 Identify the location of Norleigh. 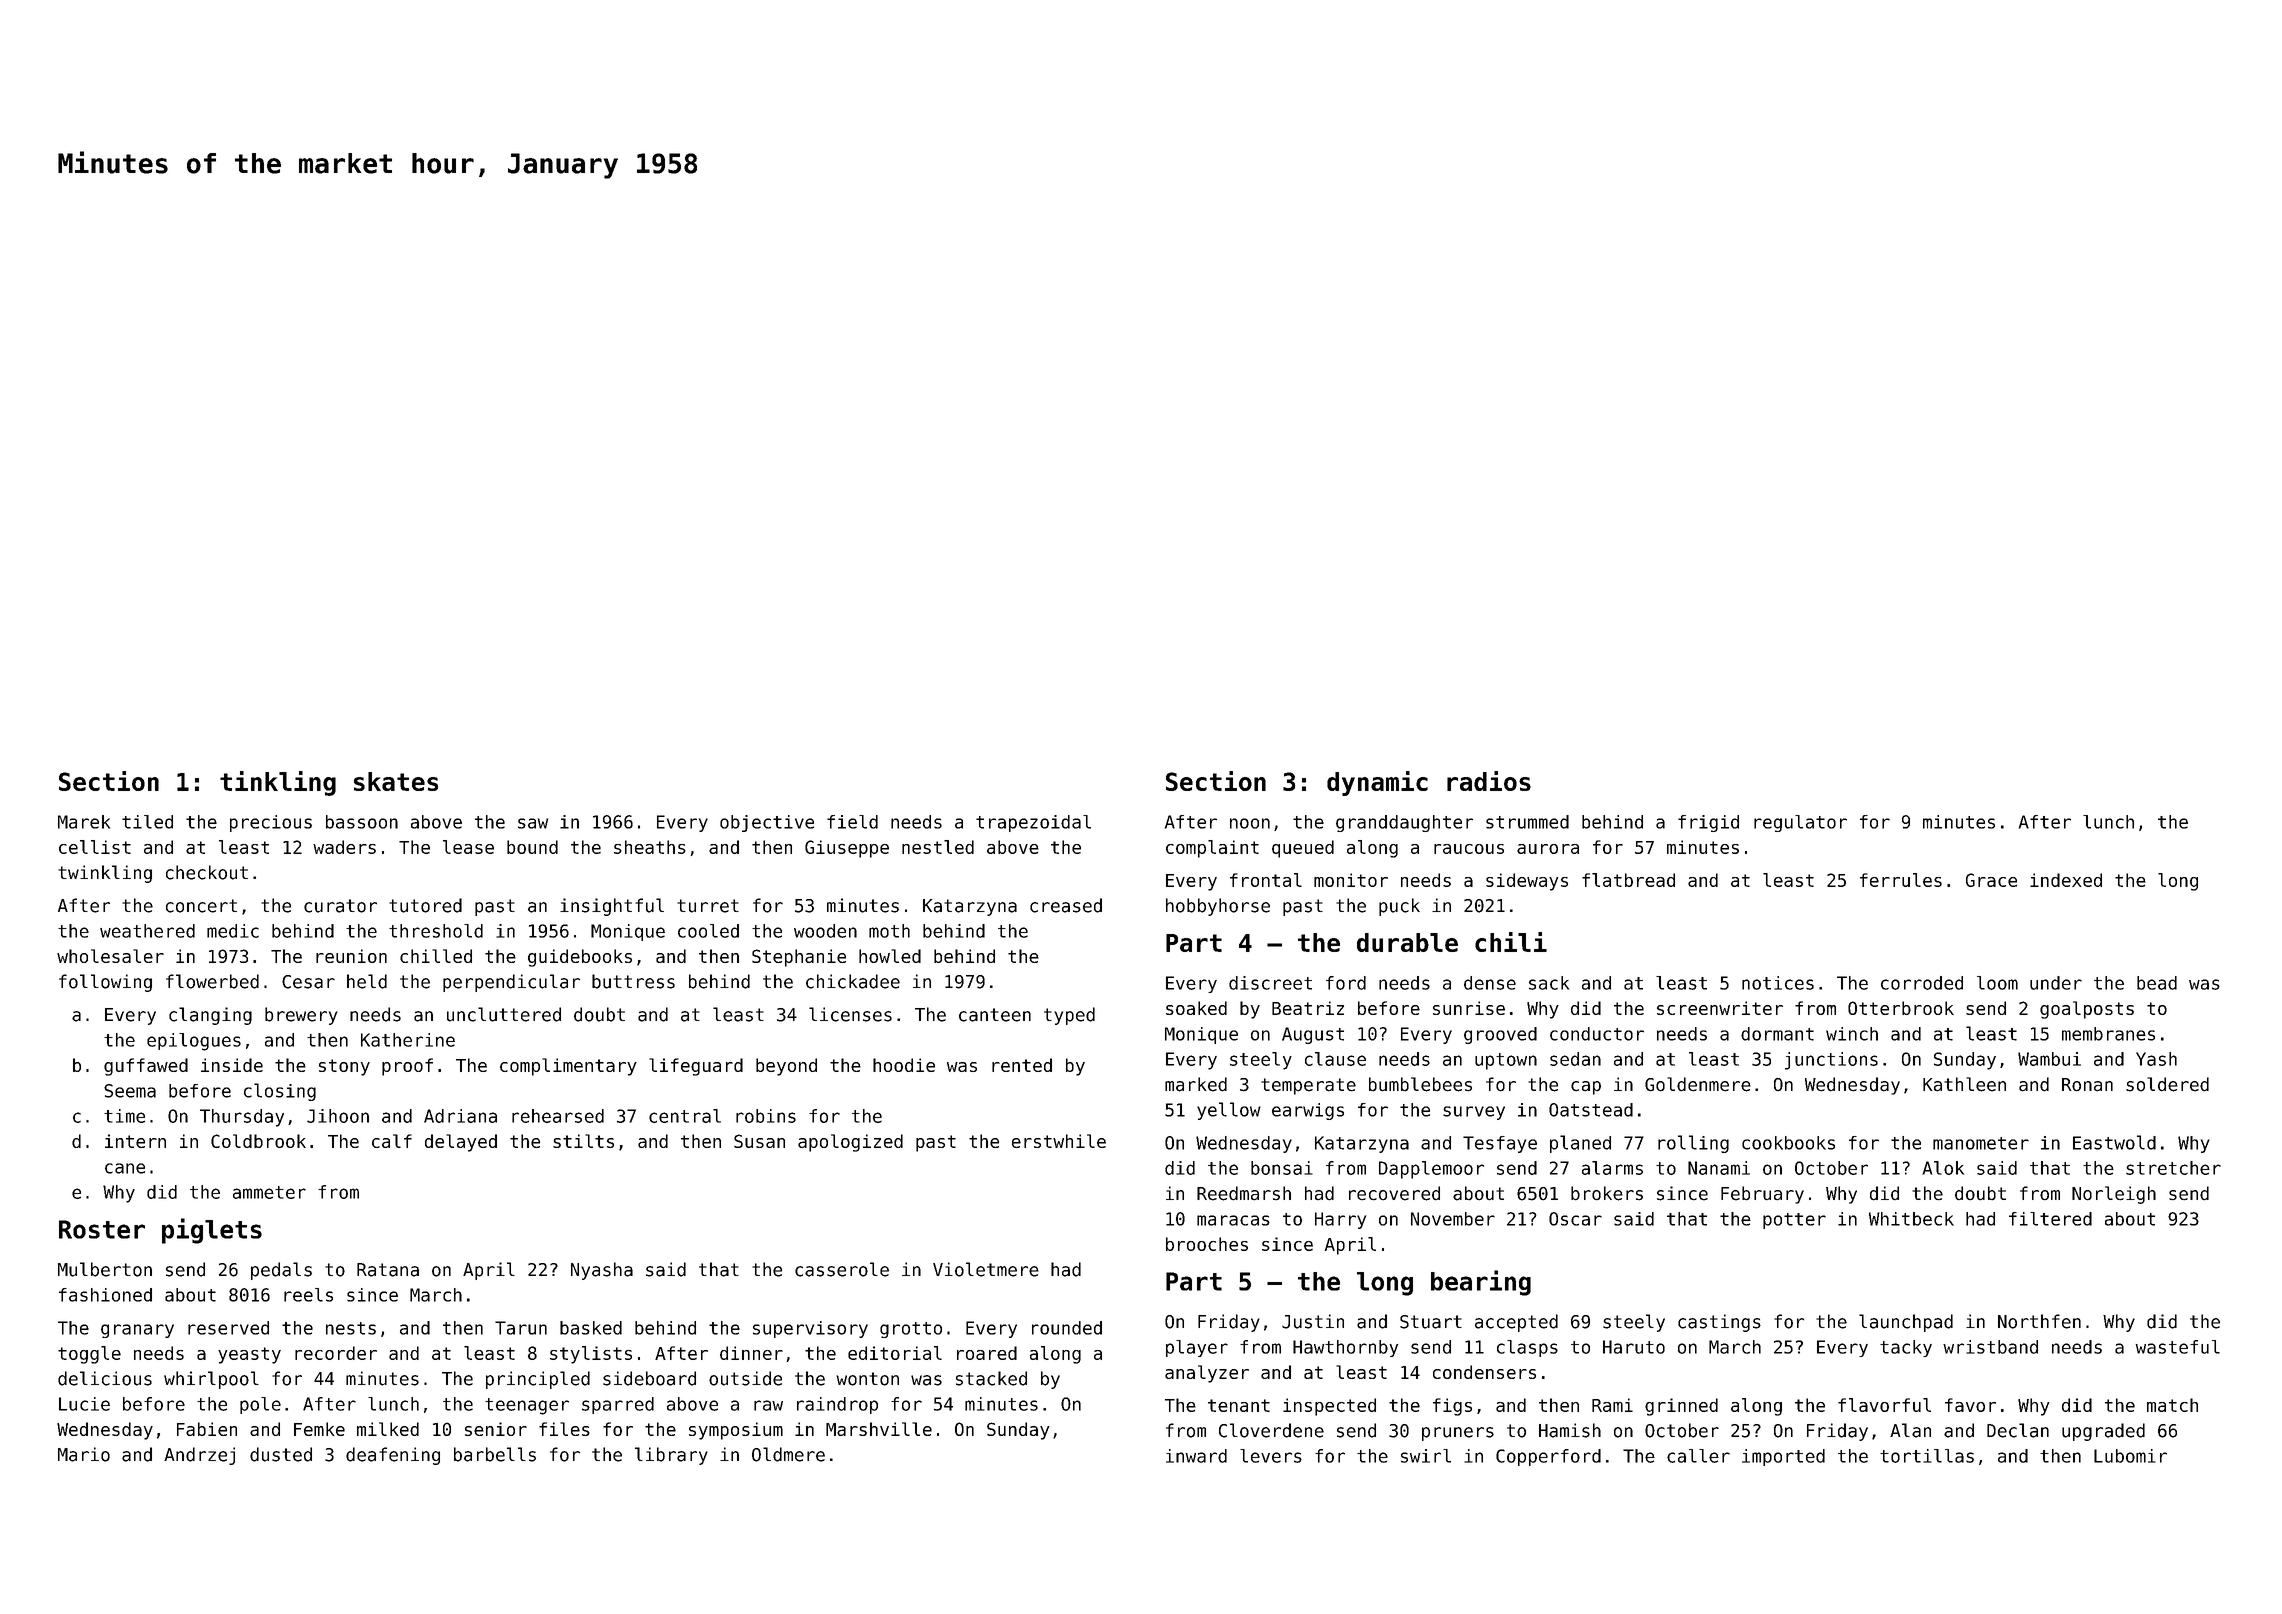
(2114, 1195).
